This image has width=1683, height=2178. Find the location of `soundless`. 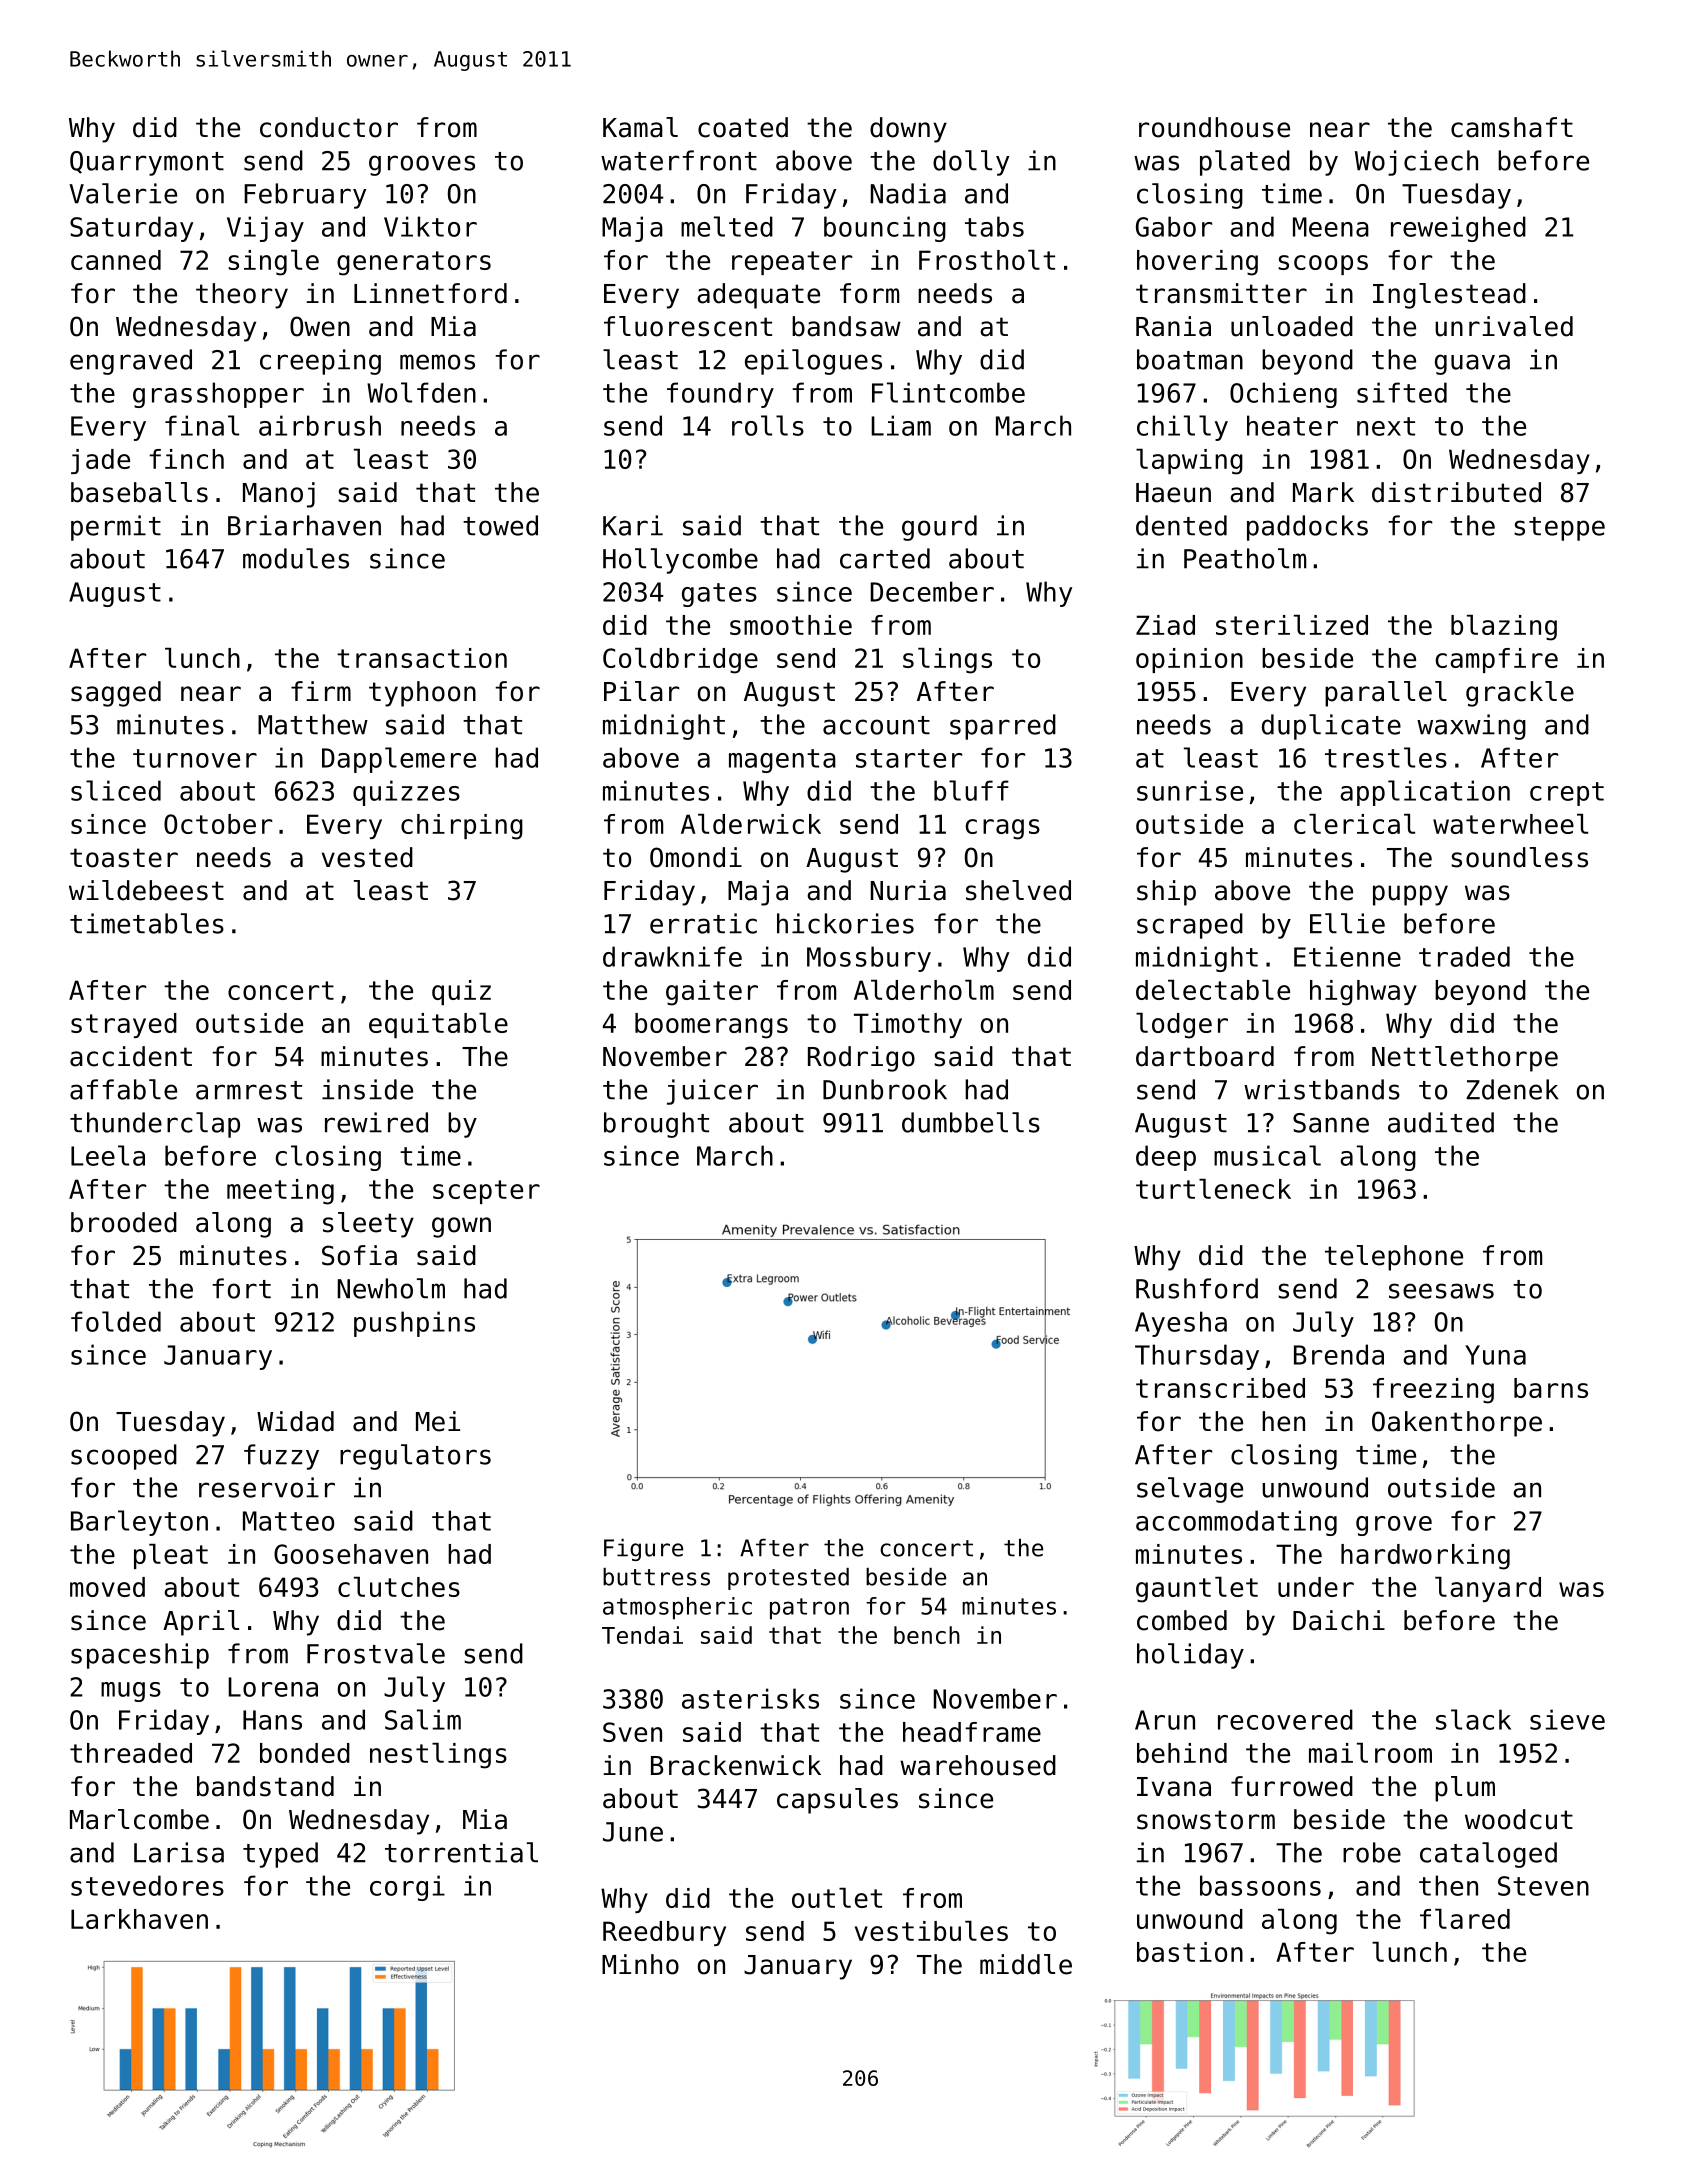

soundless is located at coordinates (1519, 857).
